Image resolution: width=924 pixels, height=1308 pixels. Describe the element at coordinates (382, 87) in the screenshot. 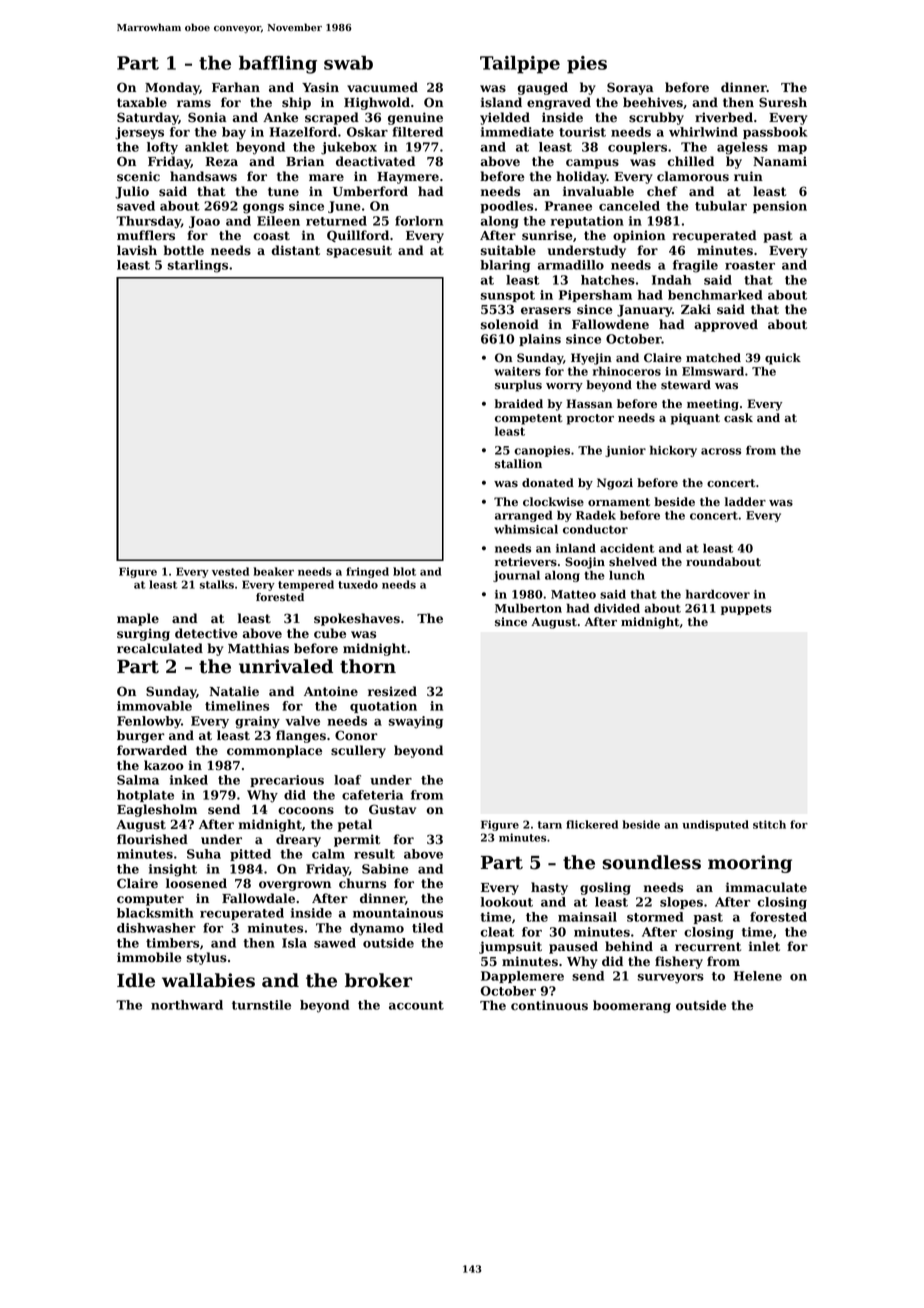

I see `vacuumed` at that location.
